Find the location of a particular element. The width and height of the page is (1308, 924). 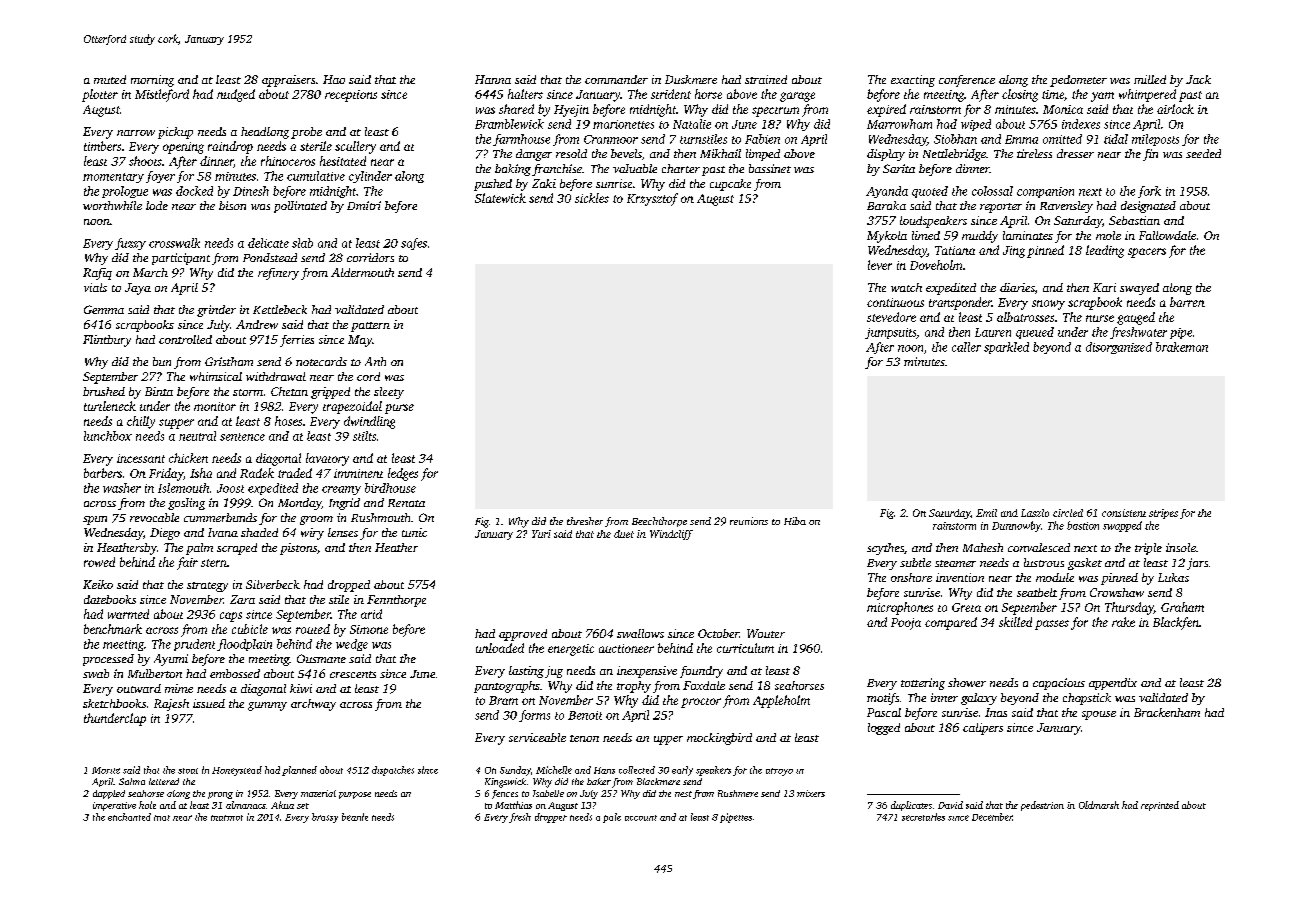

lever is located at coordinates (880, 265).
